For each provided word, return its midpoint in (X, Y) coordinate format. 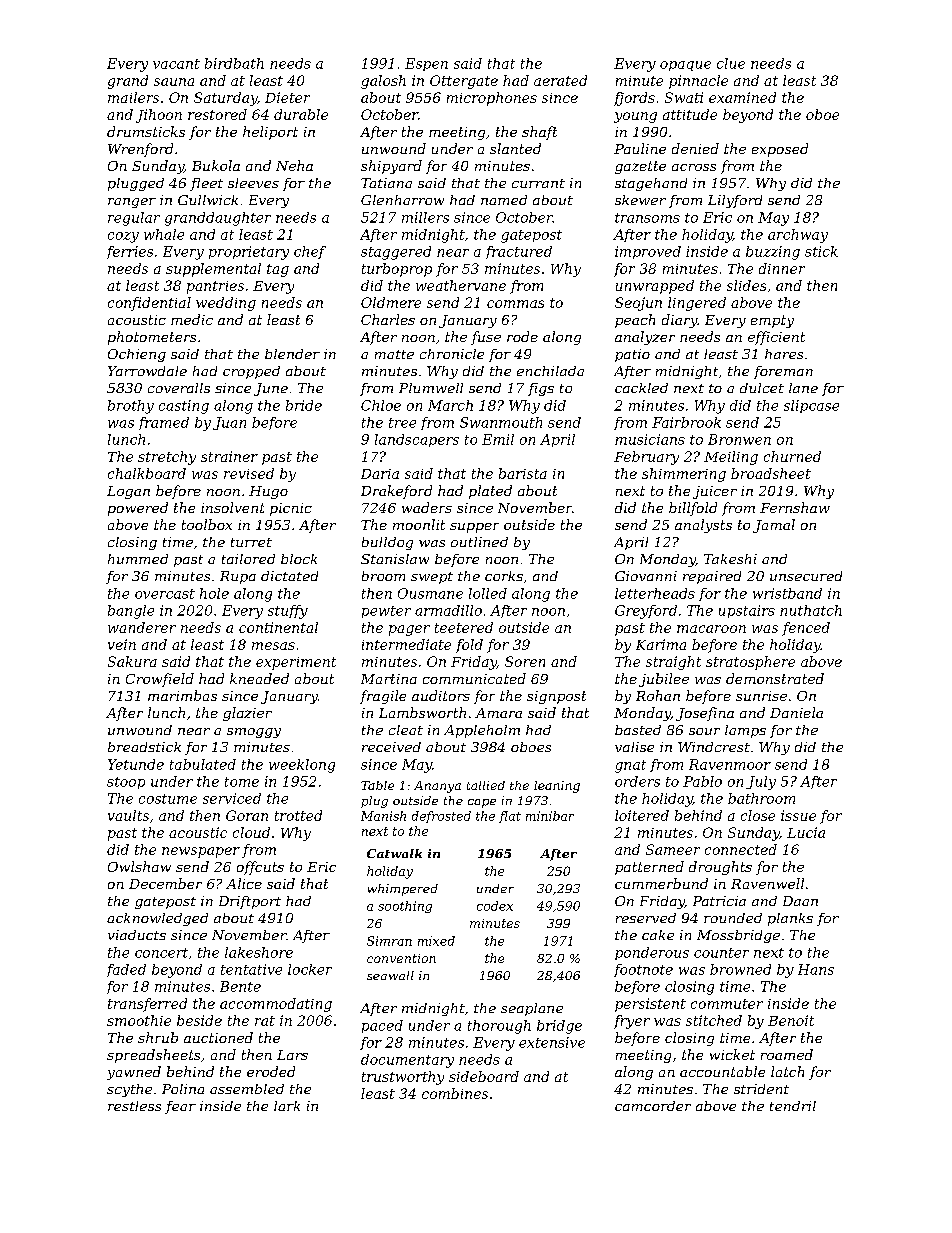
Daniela (796, 712)
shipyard (391, 167)
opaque (685, 66)
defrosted (441, 817)
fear (180, 1107)
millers (425, 217)
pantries (215, 287)
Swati (684, 97)
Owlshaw (139, 866)
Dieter (287, 97)
